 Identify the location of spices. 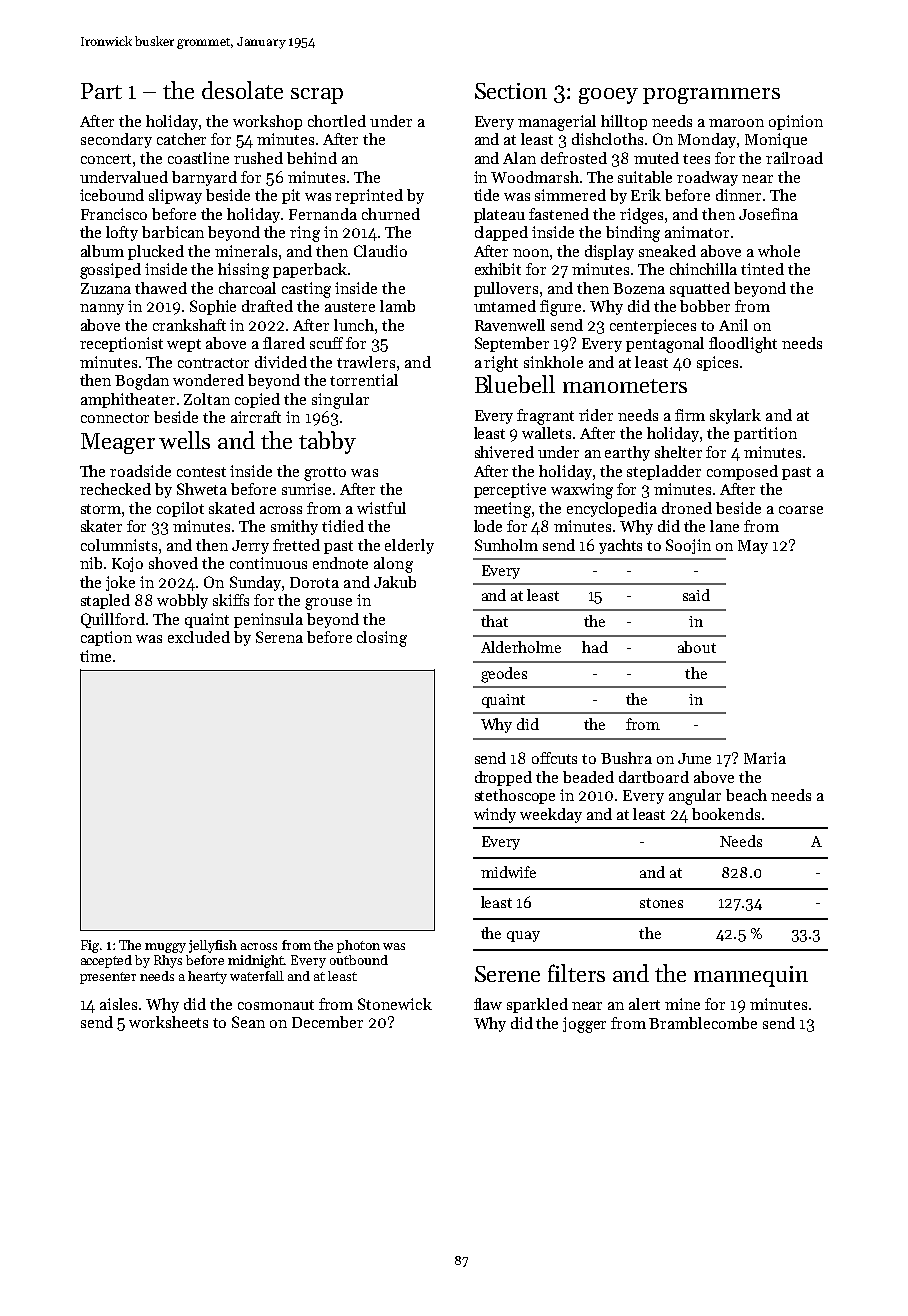
(717, 363).
